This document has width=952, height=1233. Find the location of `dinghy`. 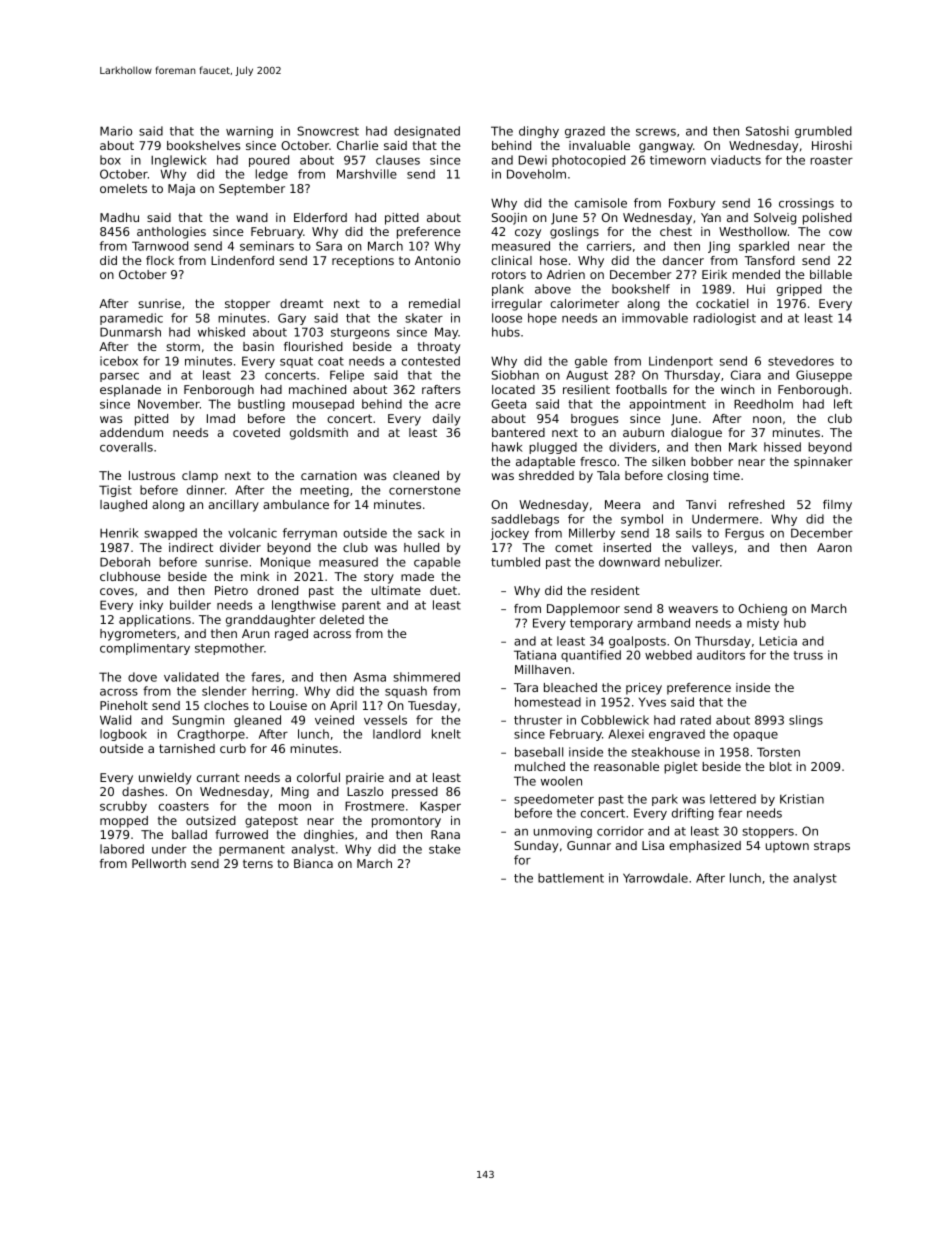

dinghy is located at coordinates (539, 132).
